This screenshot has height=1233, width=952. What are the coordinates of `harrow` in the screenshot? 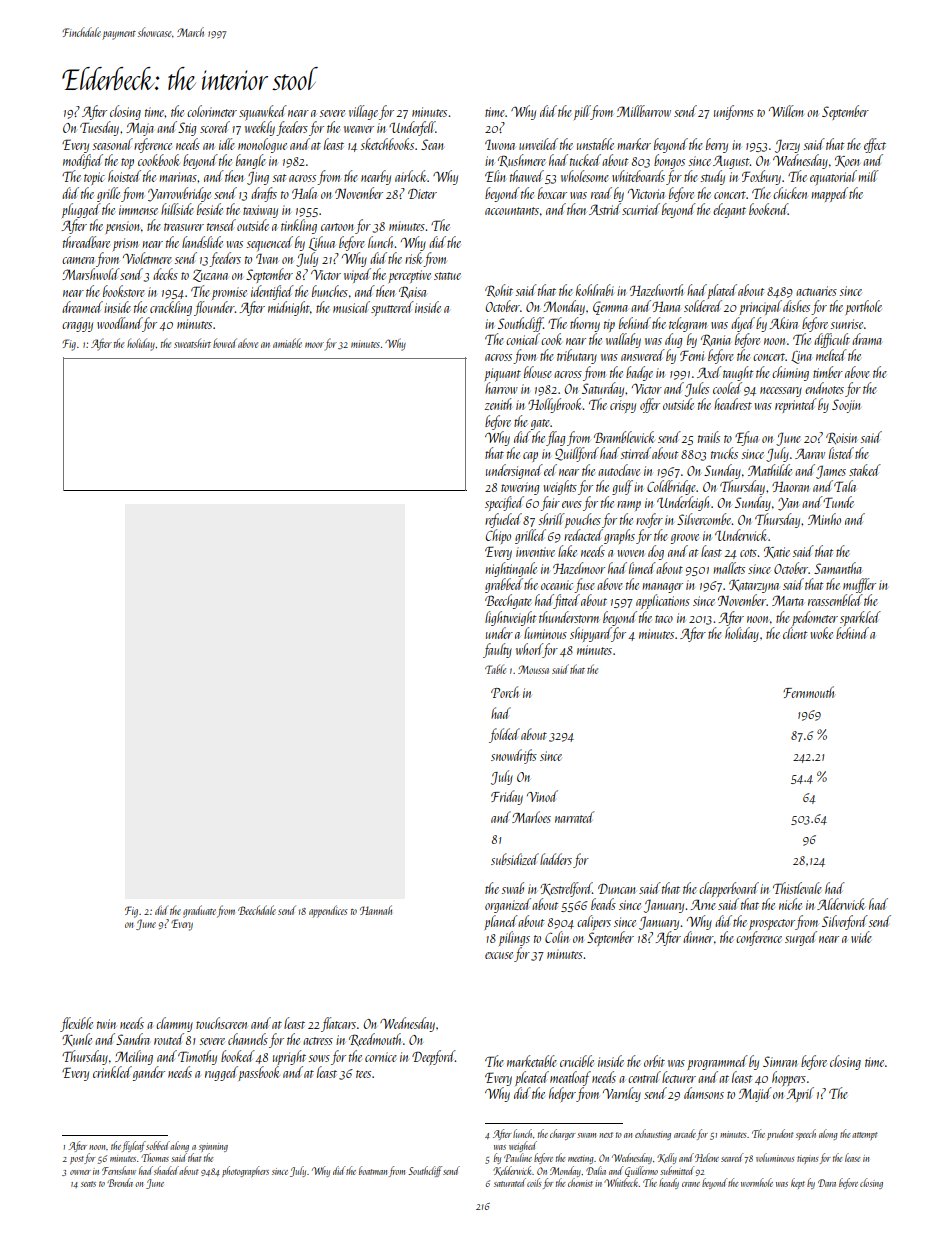 It's located at (501, 388).
